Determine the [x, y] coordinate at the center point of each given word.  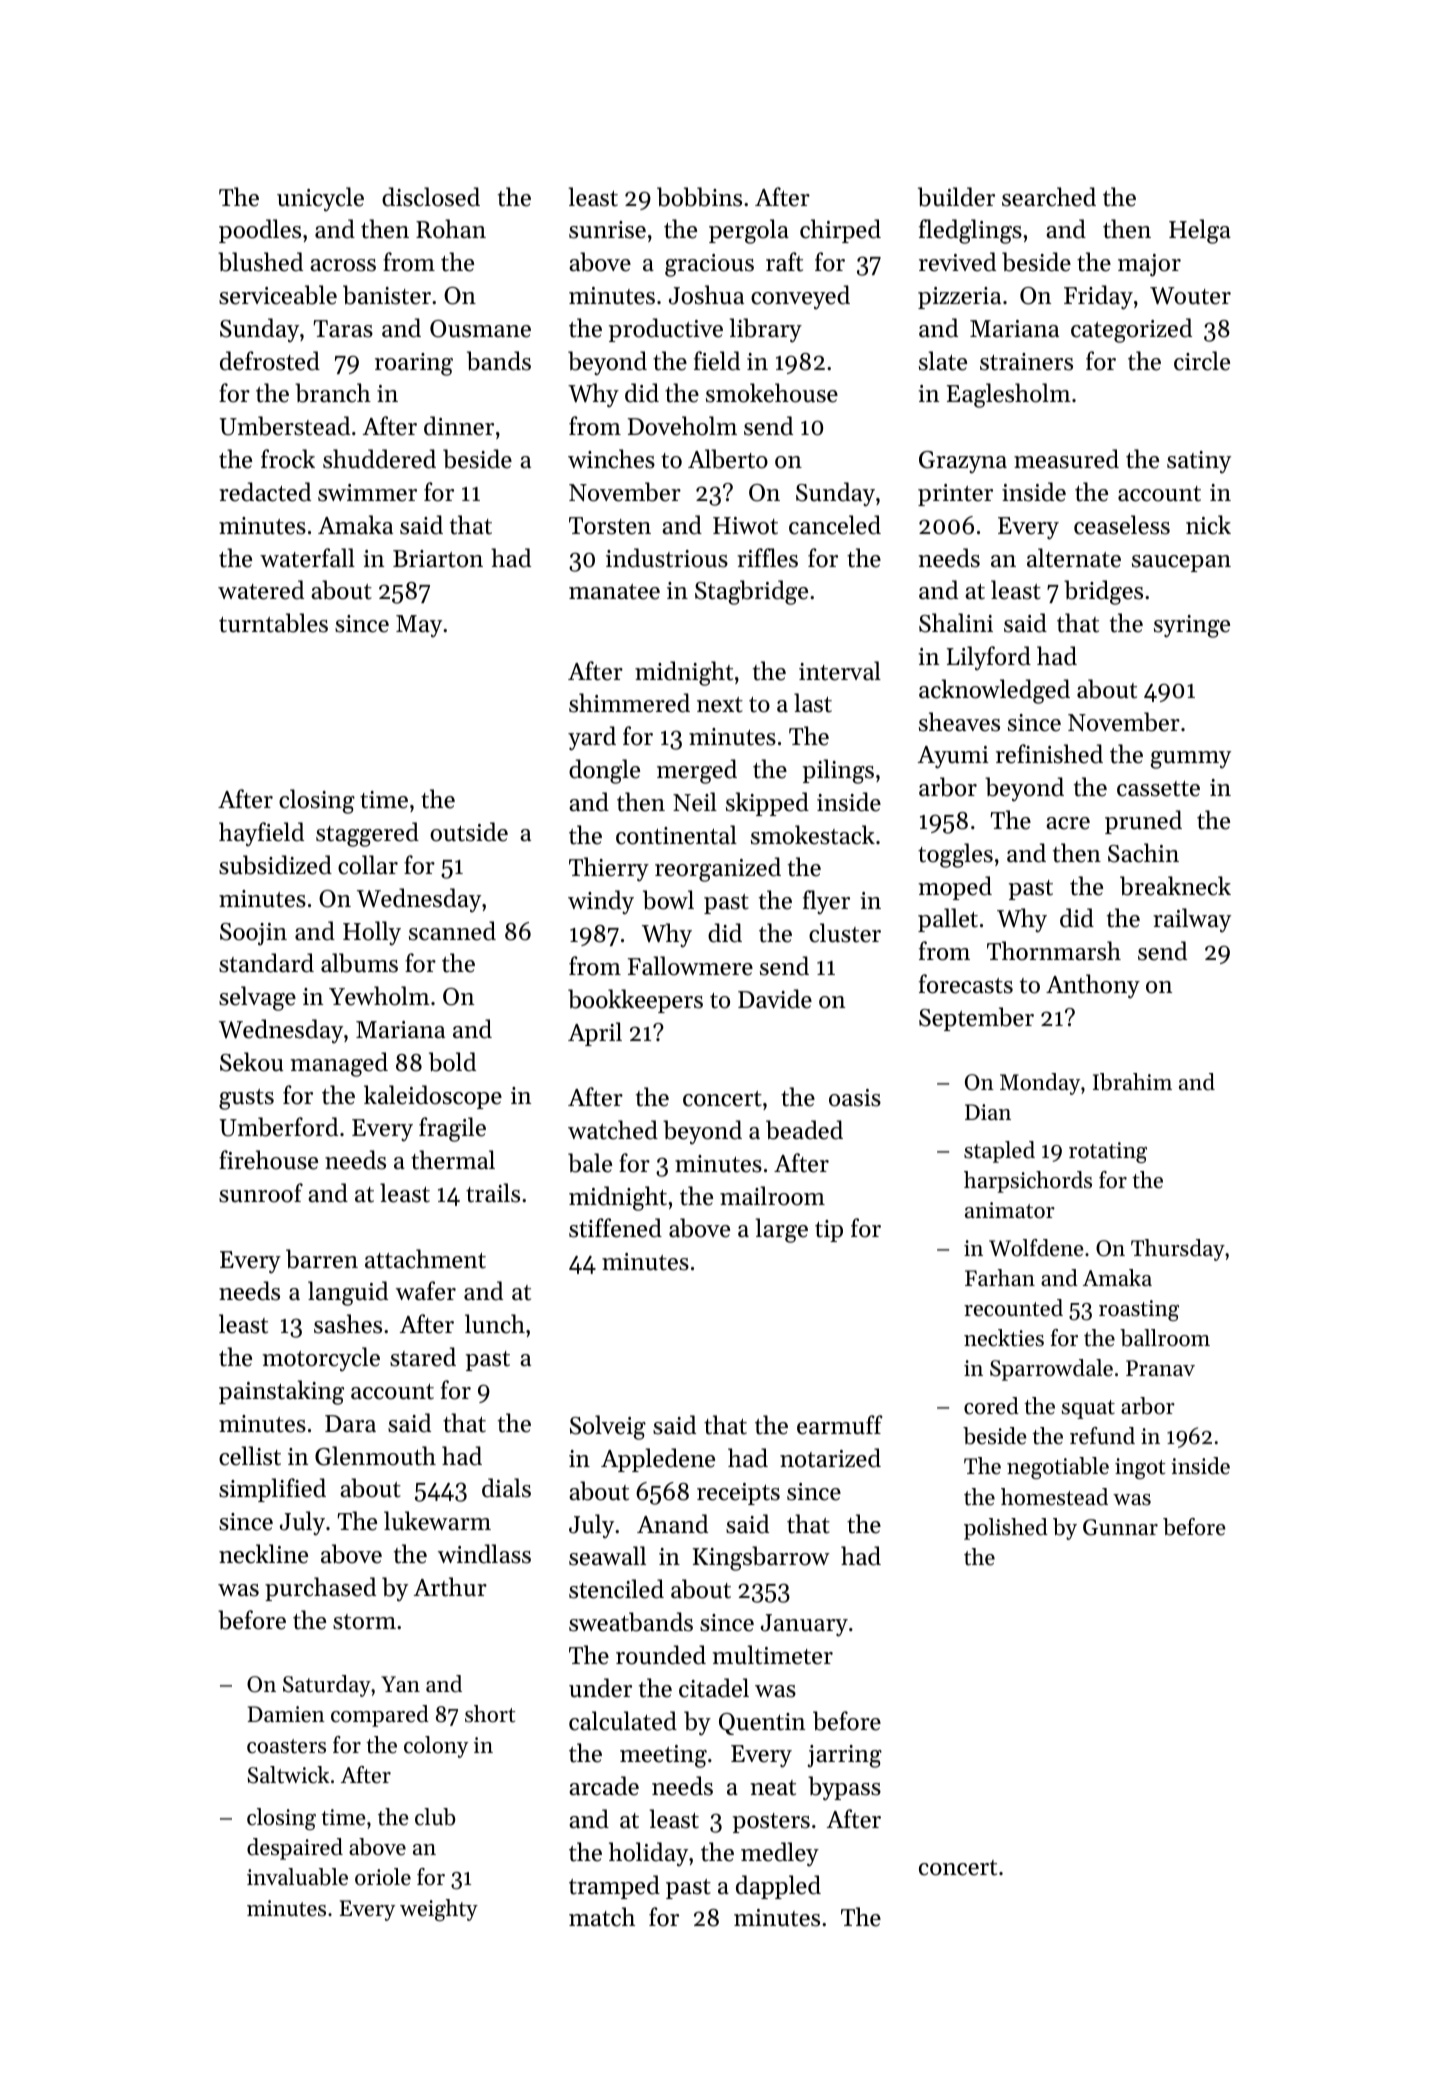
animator [1010, 1210]
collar [368, 865]
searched [1049, 197]
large [781, 1230]
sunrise [607, 230]
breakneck [1175, 886]
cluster [845, 933]
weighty [439, 1910]
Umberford [279, 1127]
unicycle [320, 199]
